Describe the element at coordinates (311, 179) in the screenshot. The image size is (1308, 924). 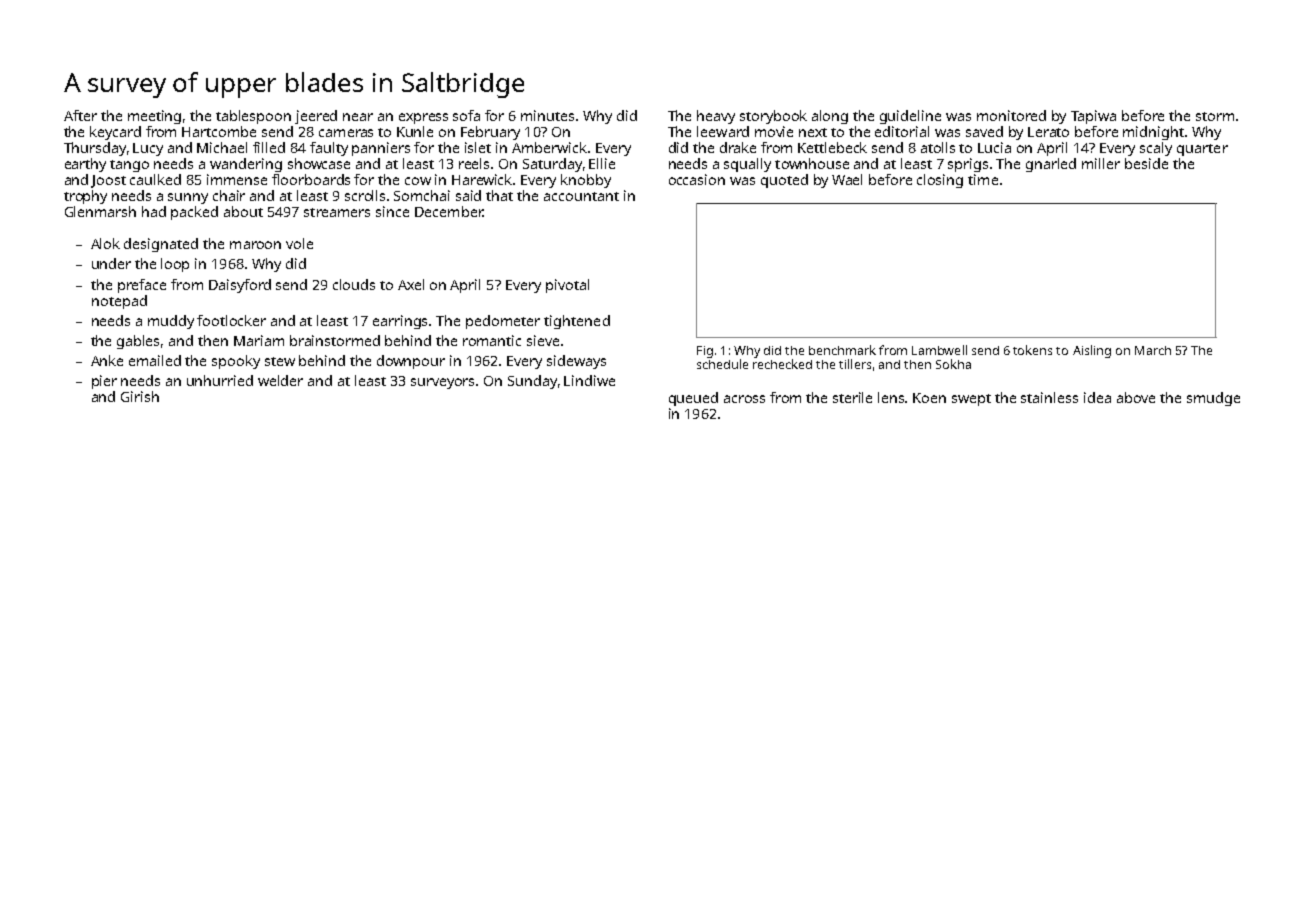
I see `floorboards` at that location.
